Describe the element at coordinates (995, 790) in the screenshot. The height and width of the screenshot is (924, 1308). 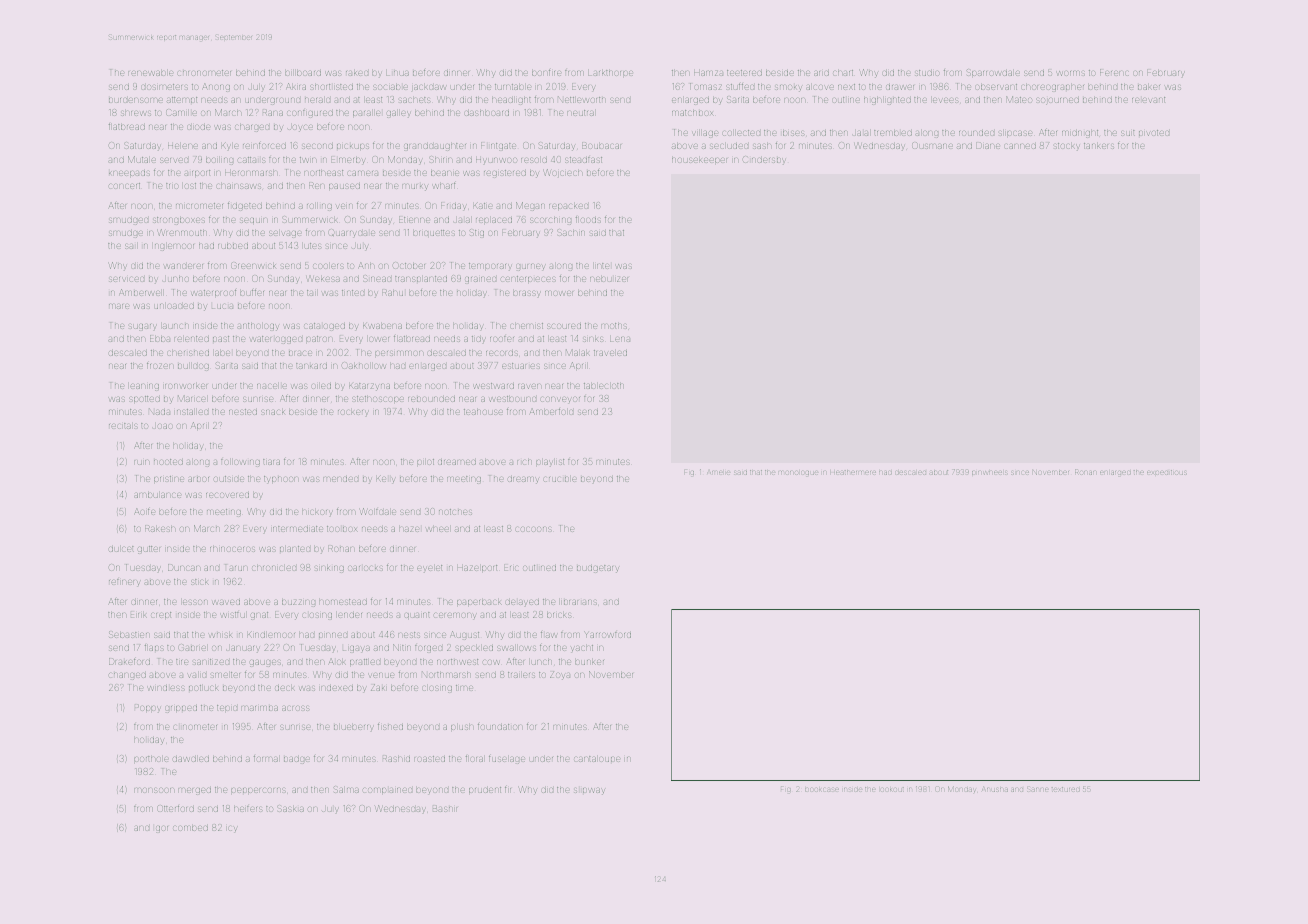
I see `Anusha` at that location.
